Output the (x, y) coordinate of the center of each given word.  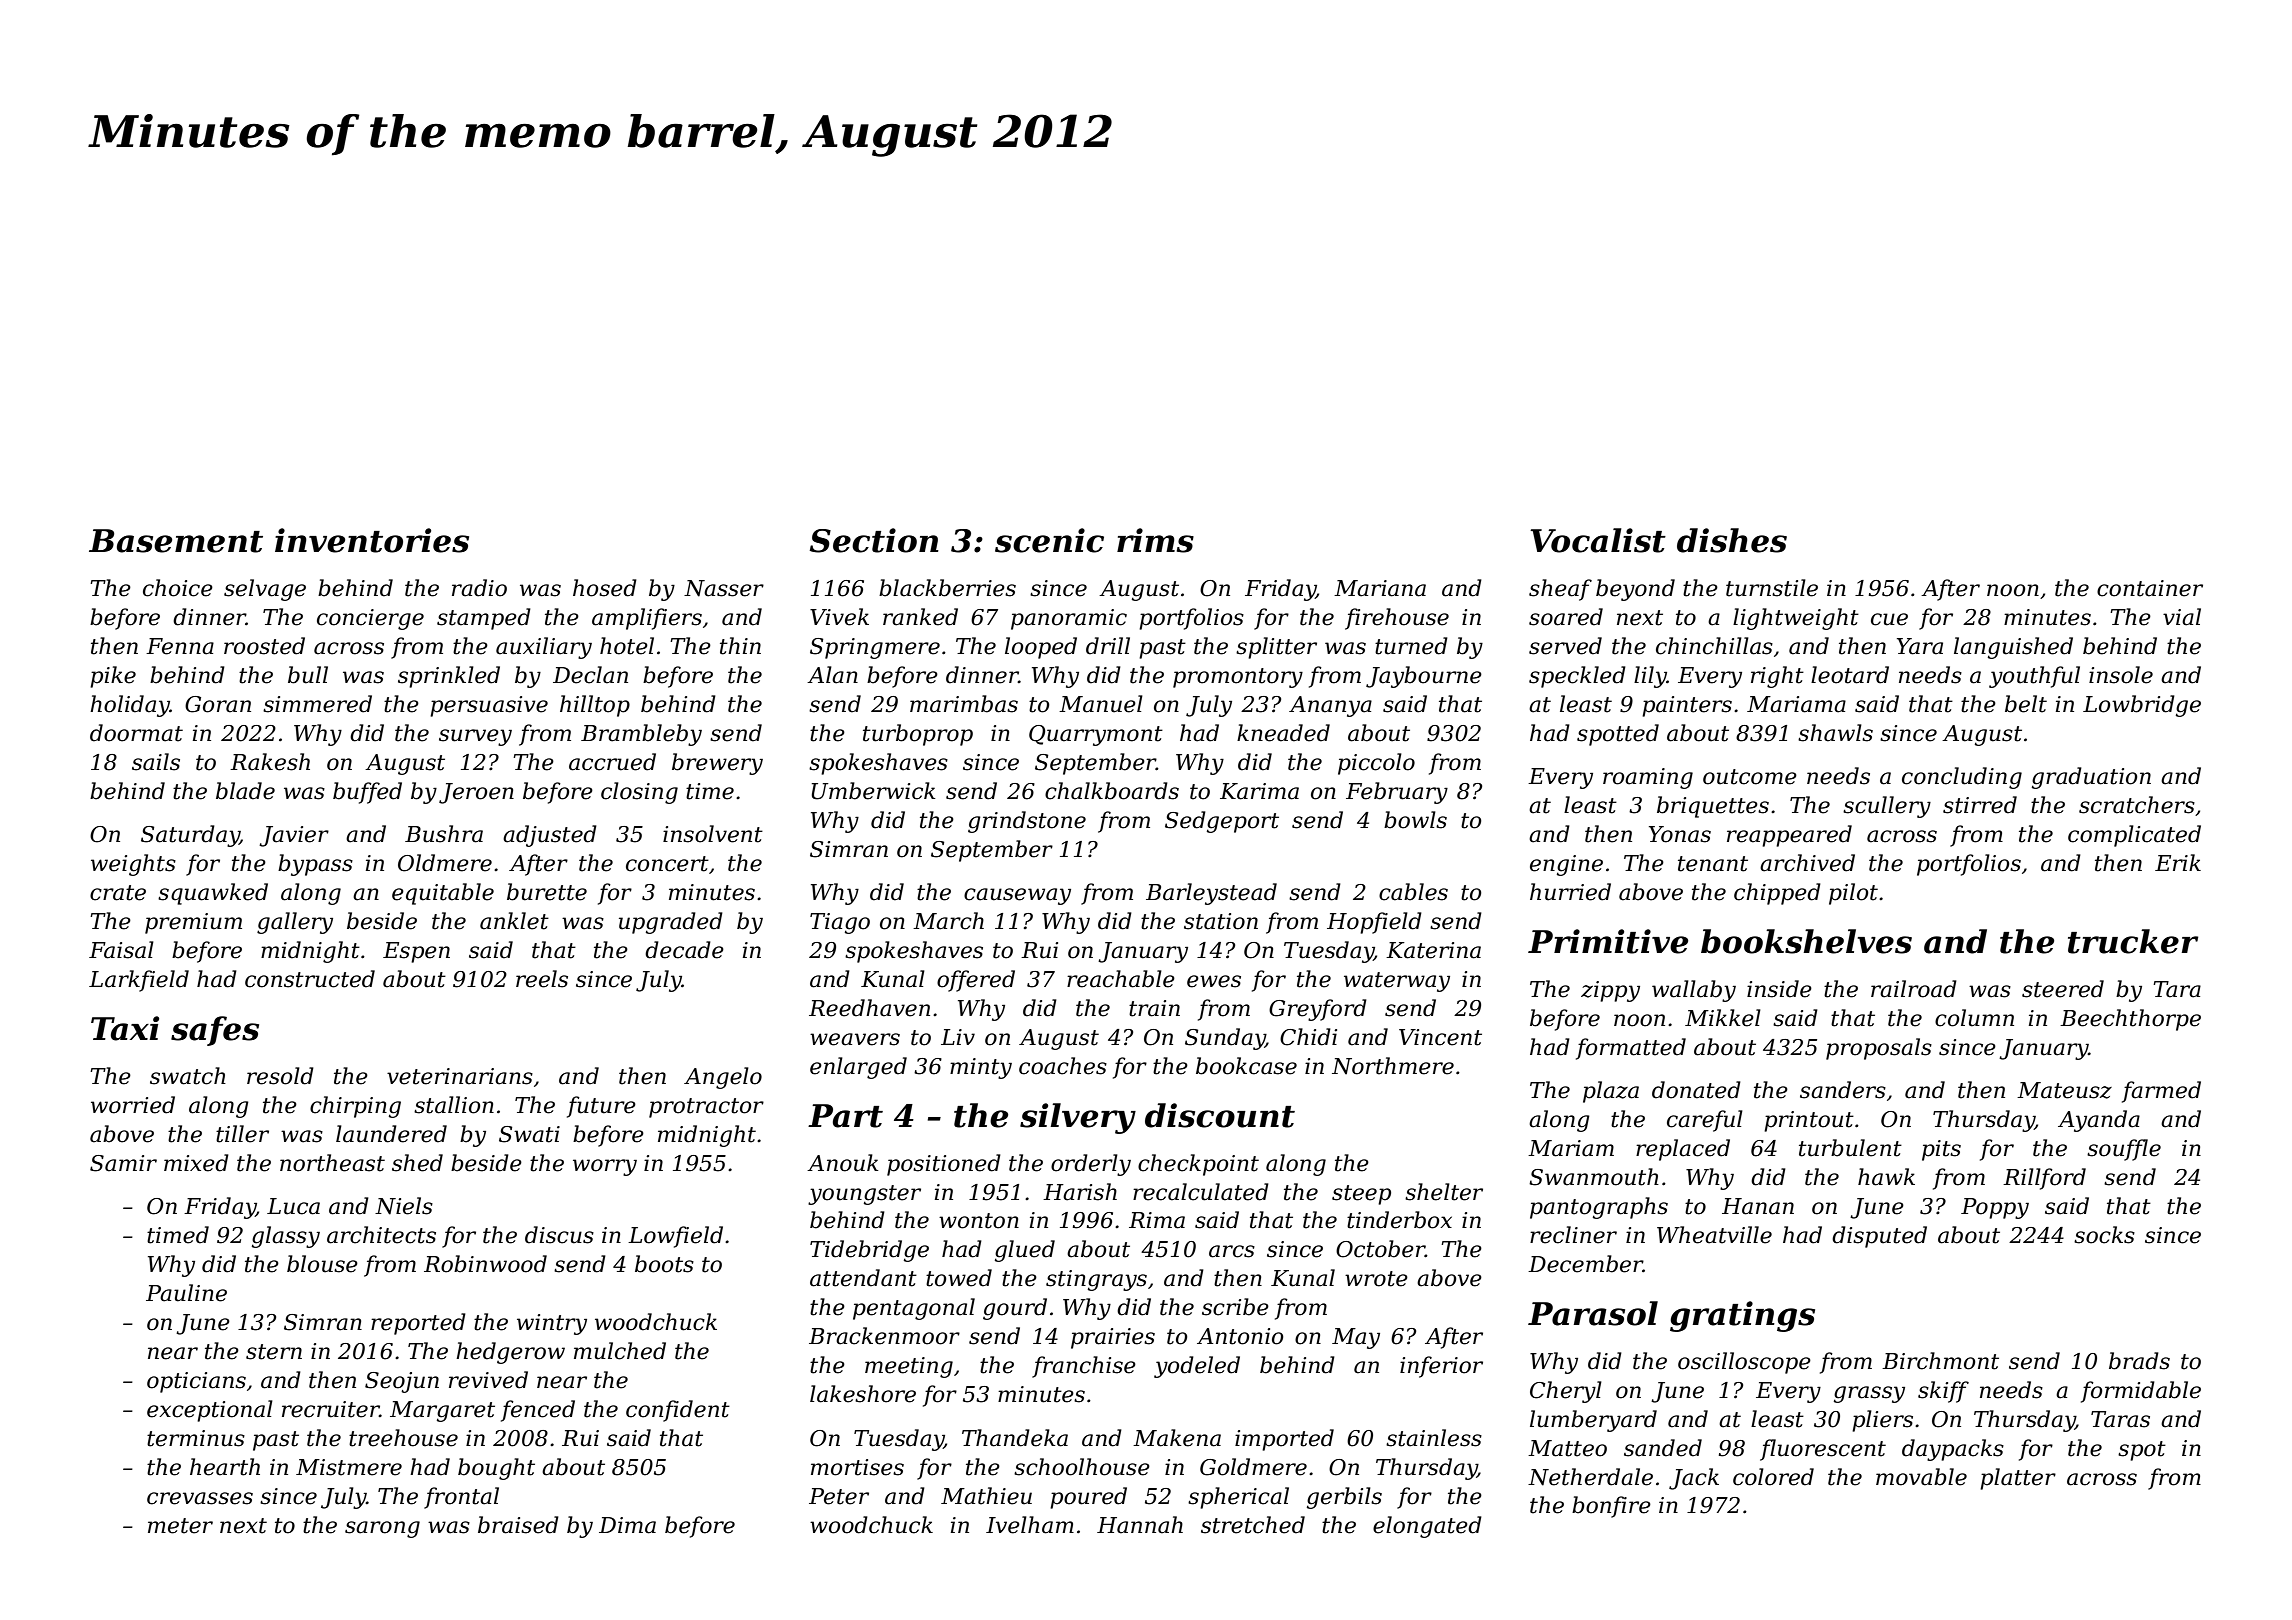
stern (274, 1352)
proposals (1879, 1049)
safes (215, 1031)
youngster (864, 1195)
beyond (1635, 590)
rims (1155, 540)
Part (845, 1116)
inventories (372, 540)
